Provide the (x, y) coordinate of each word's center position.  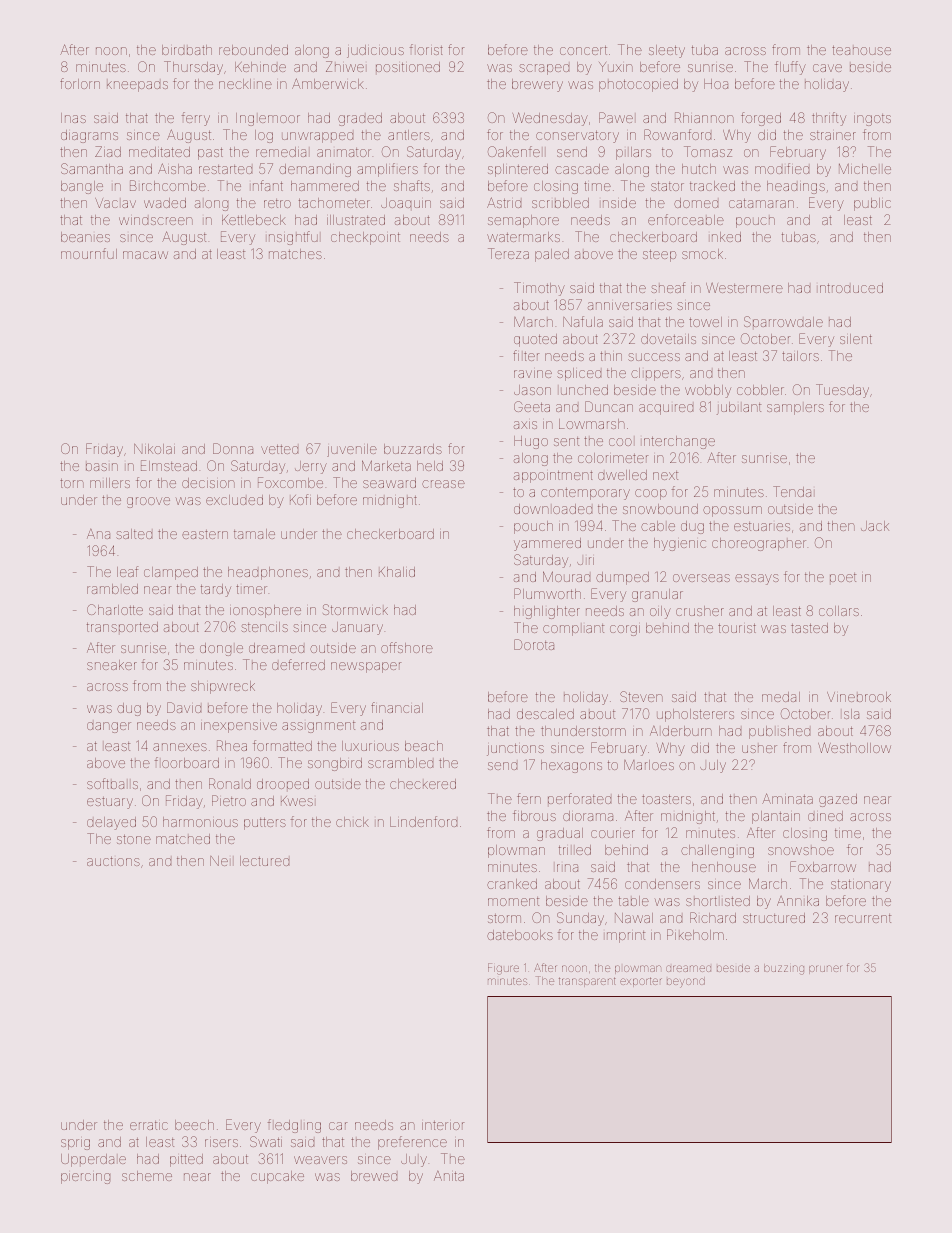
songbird (335, 764)
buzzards (413, 449)
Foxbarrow (823, 866)
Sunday (580, 919)
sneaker (112, 665)
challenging (717, 851)
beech (194, 1125)
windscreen (156, 221)
